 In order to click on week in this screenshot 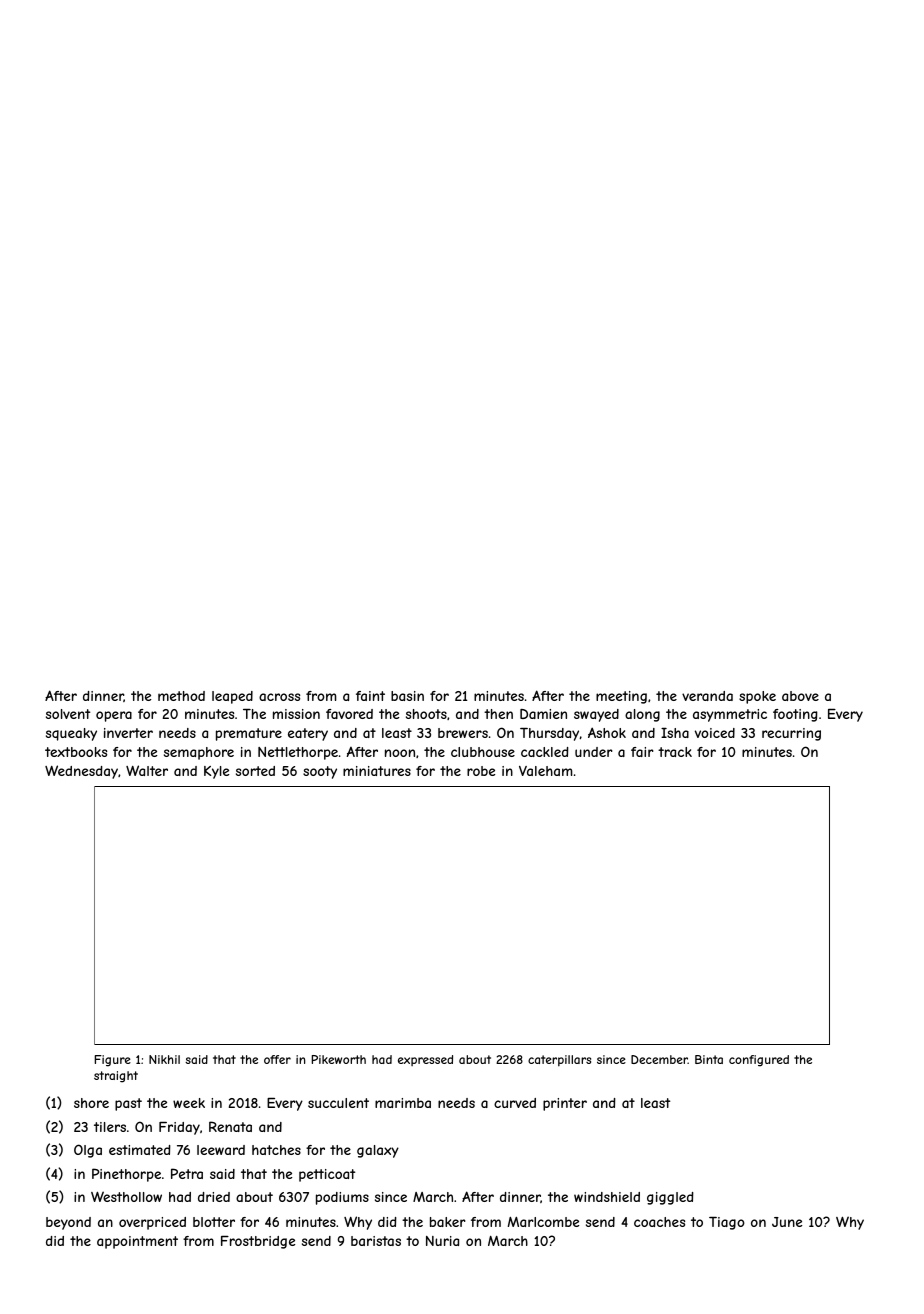, I will do `click(189, 1103)`.
